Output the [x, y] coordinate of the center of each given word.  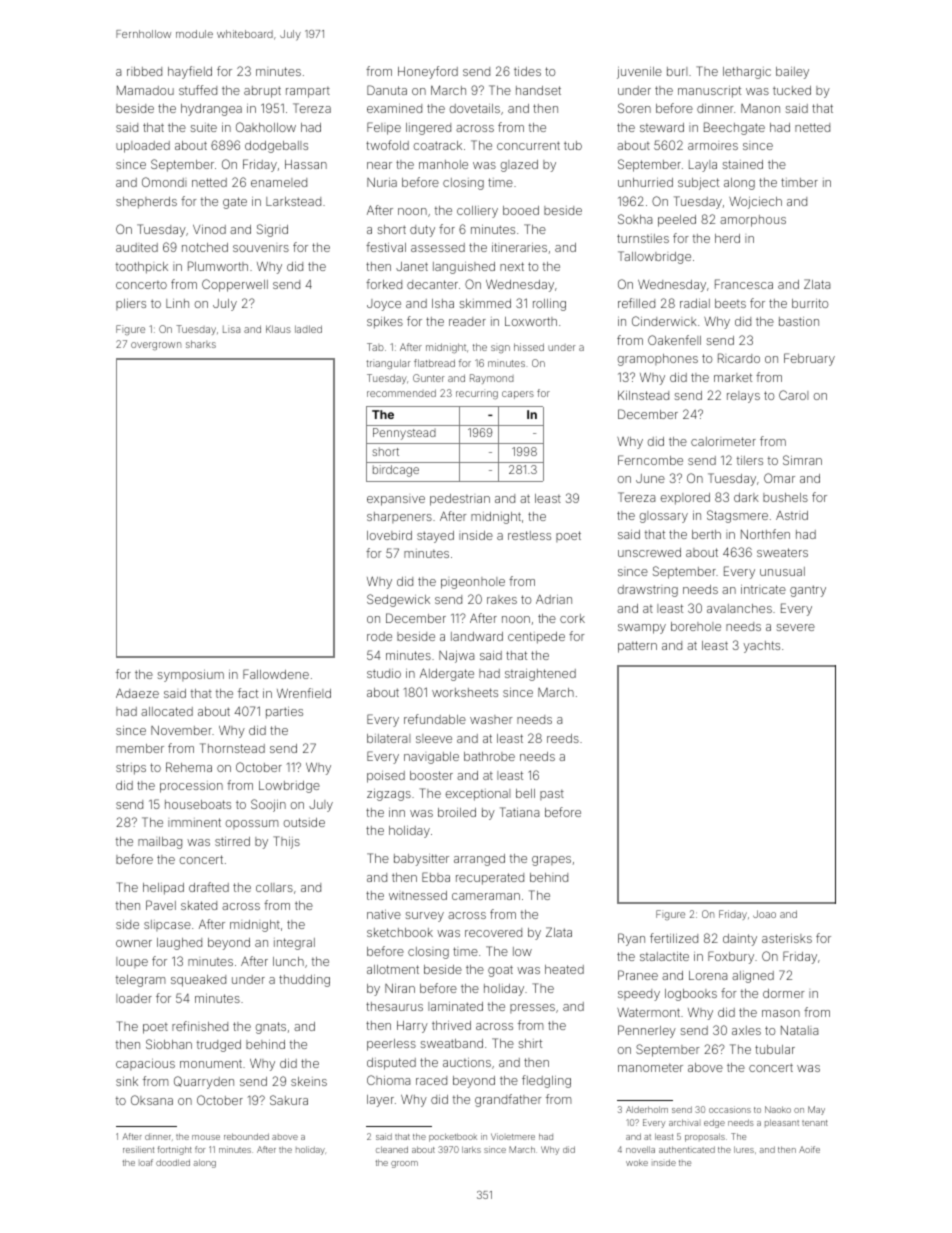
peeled [677, 221]
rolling [549, 305]
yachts [761, 647]
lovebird [389, 535]
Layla [703, 166]
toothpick [142, 268]
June [650, 478]
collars [274, 887]
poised [386, 777]
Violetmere [513, 1136]
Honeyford [428, 72]
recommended [401, 393]
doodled [173, 1162]
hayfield [190, 72]
